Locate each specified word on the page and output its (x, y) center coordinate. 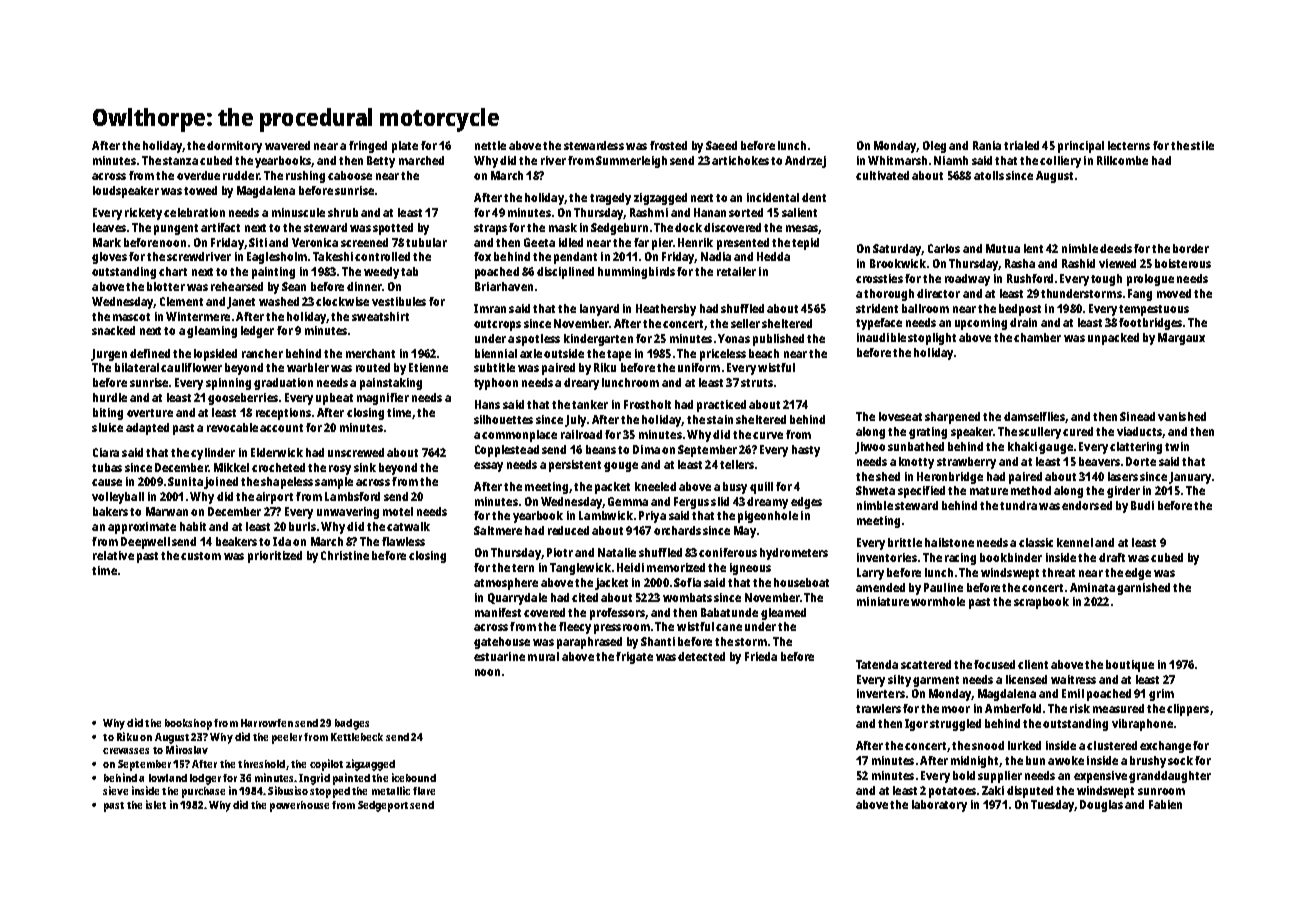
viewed (1117, 263)
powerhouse (299, 806)
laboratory (939, 806)
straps (490, 229)
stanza (180, 161)
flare (424, 791)
